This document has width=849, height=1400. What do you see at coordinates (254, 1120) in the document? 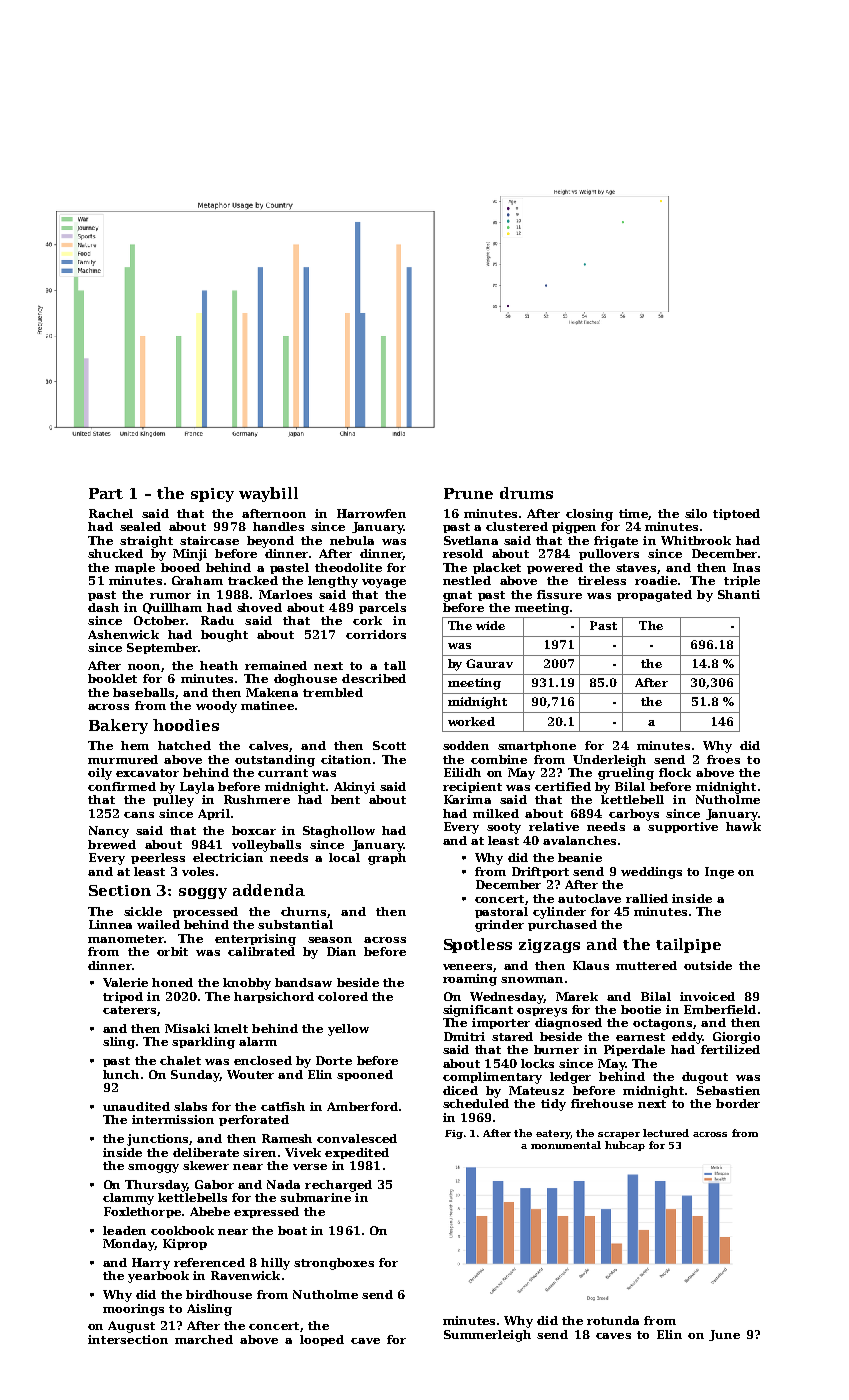
I see `perforated` at bounding box center [254, 1120].
